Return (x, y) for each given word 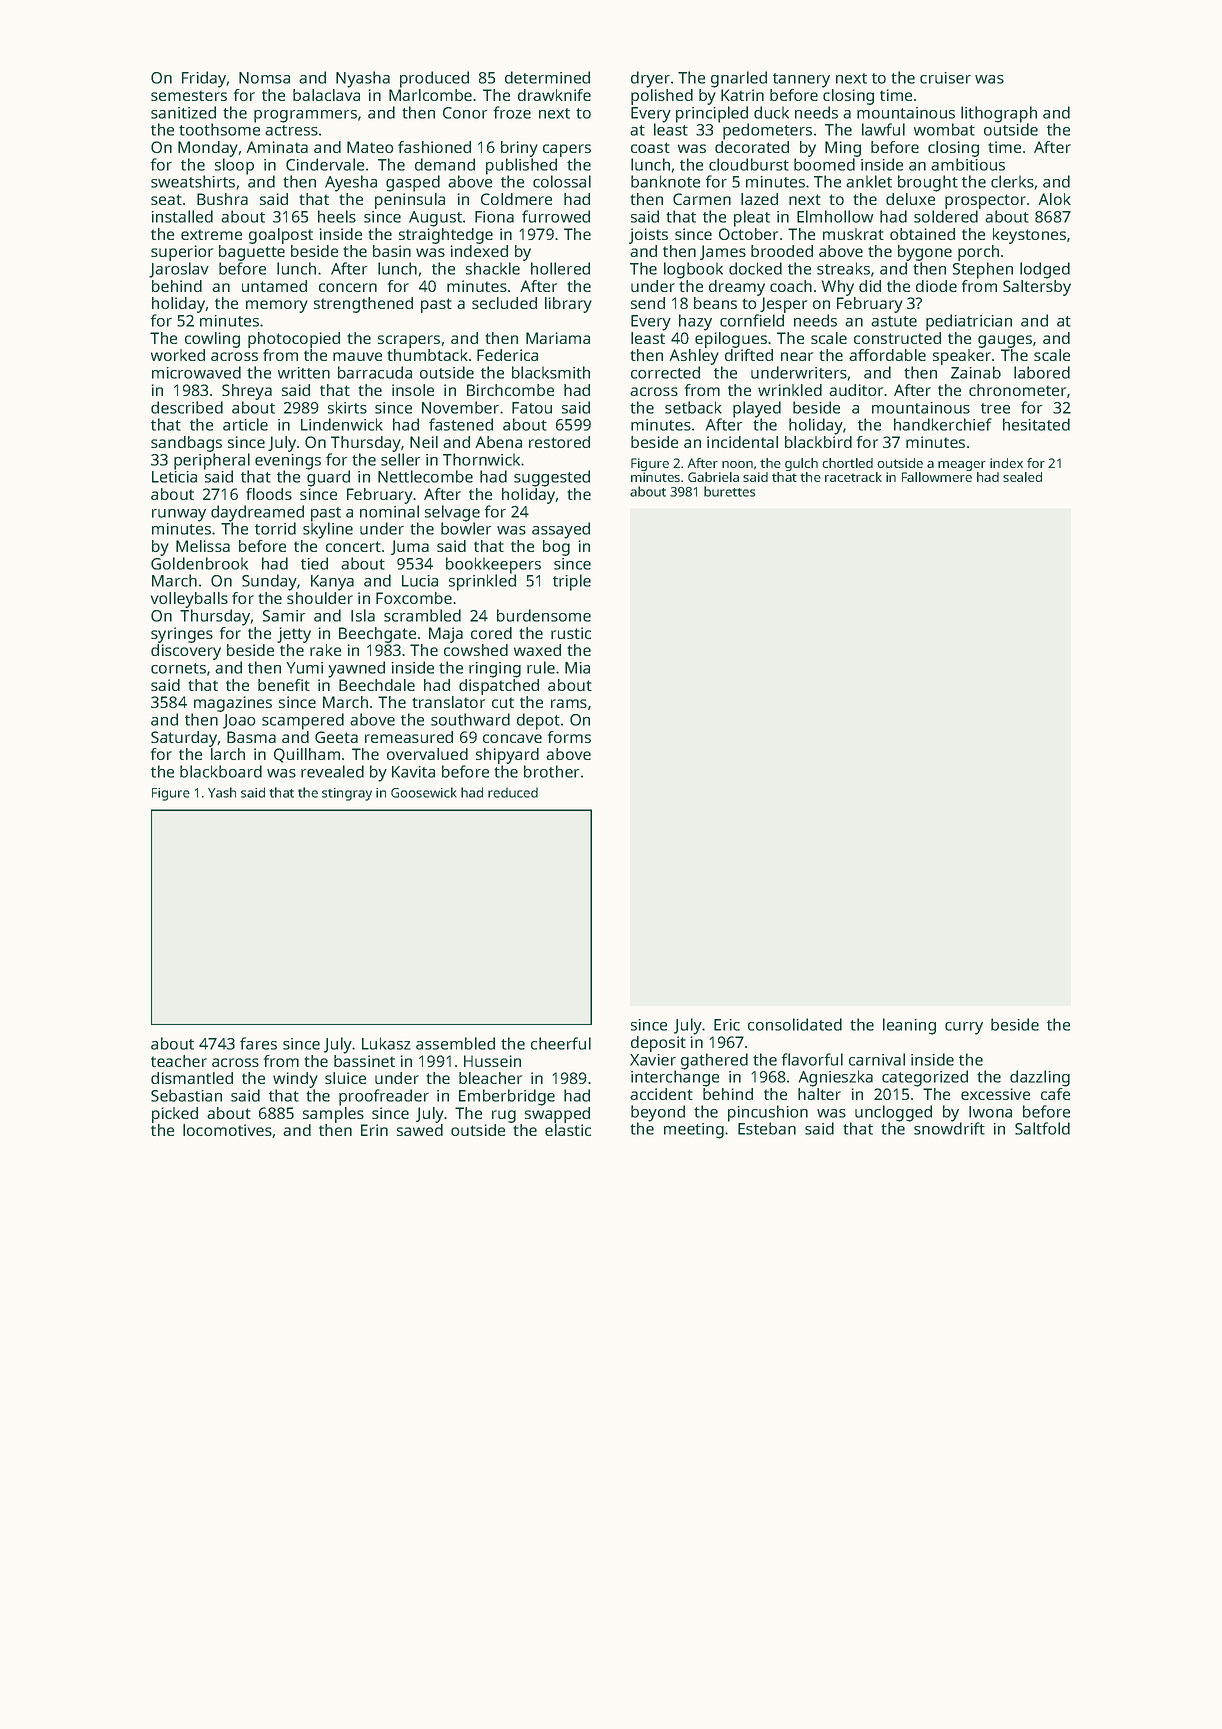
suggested (552, 478)
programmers (305, 116)
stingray (347, 794)
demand (445, 164)
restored (559, 442)
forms (569, 737)
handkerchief (943, 424)
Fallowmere (937, 477)
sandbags (186, 444)
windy (295, 1080)
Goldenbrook (199, 563)
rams (569, 703)
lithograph (999, 114)
